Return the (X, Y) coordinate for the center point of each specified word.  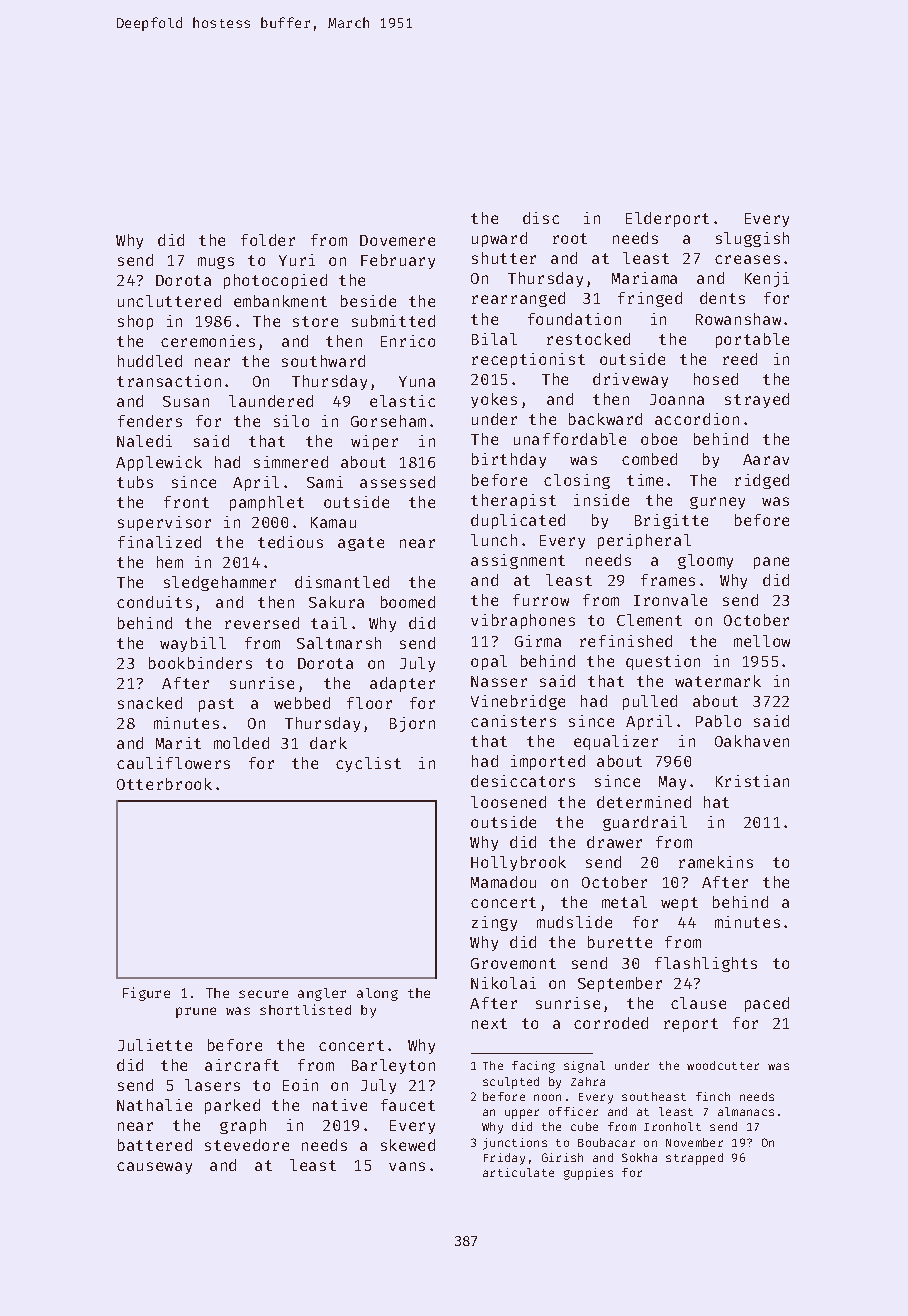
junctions (515, 1144)
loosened (508, 802)
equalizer (616, 742)
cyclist (368, 764)
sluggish (752, 239)
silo (291, 421)
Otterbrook (164, 784)
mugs (216, 263)
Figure (146, 994)
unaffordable (570, 439)
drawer (614, 842)
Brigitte (671, 521)
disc (541, 218)
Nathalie (154, 1105)
